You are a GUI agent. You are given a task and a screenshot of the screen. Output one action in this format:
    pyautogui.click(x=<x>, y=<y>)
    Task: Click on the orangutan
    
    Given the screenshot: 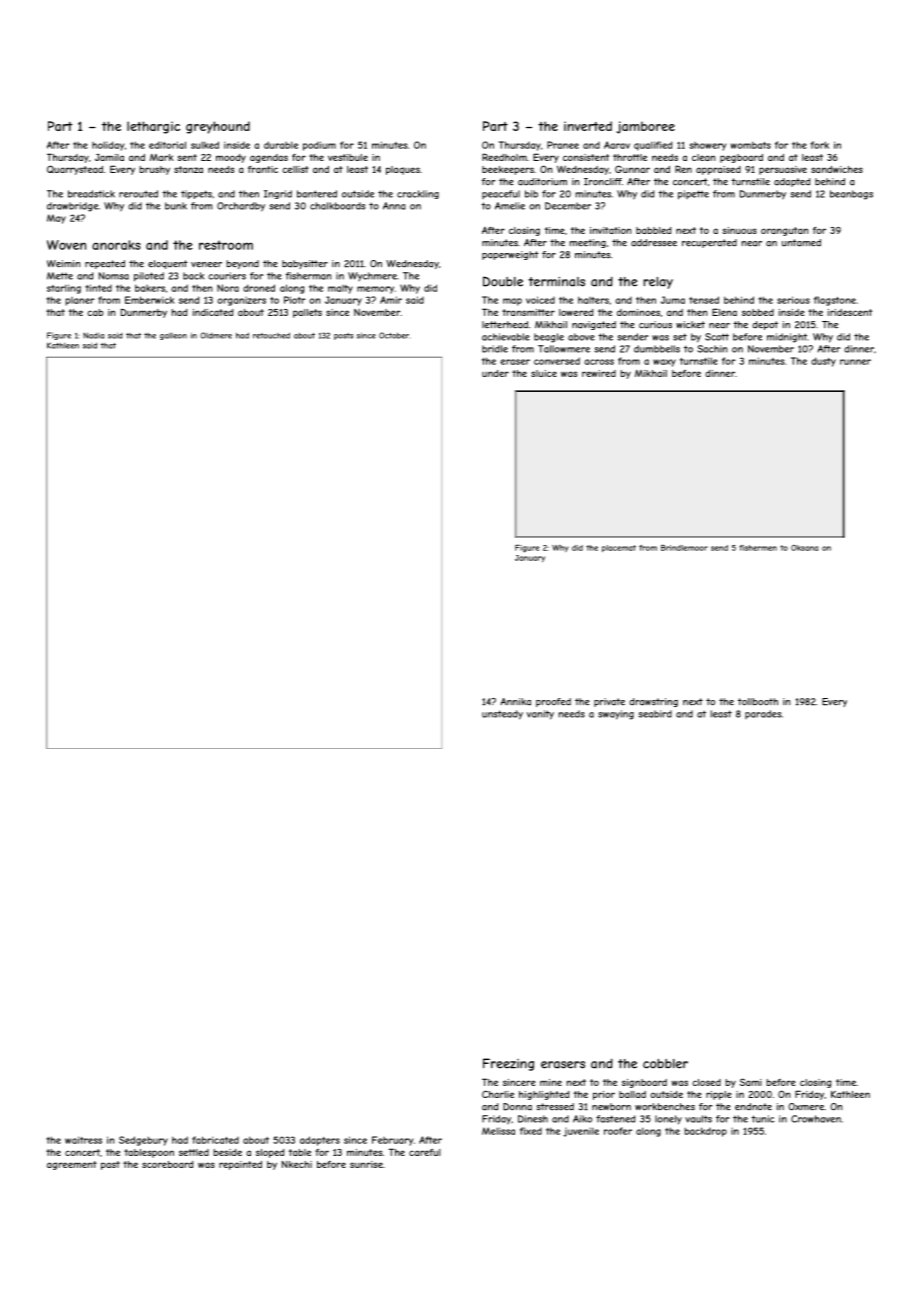 What is the action you would take?
    pyautogui.click(x=784, y=231)
